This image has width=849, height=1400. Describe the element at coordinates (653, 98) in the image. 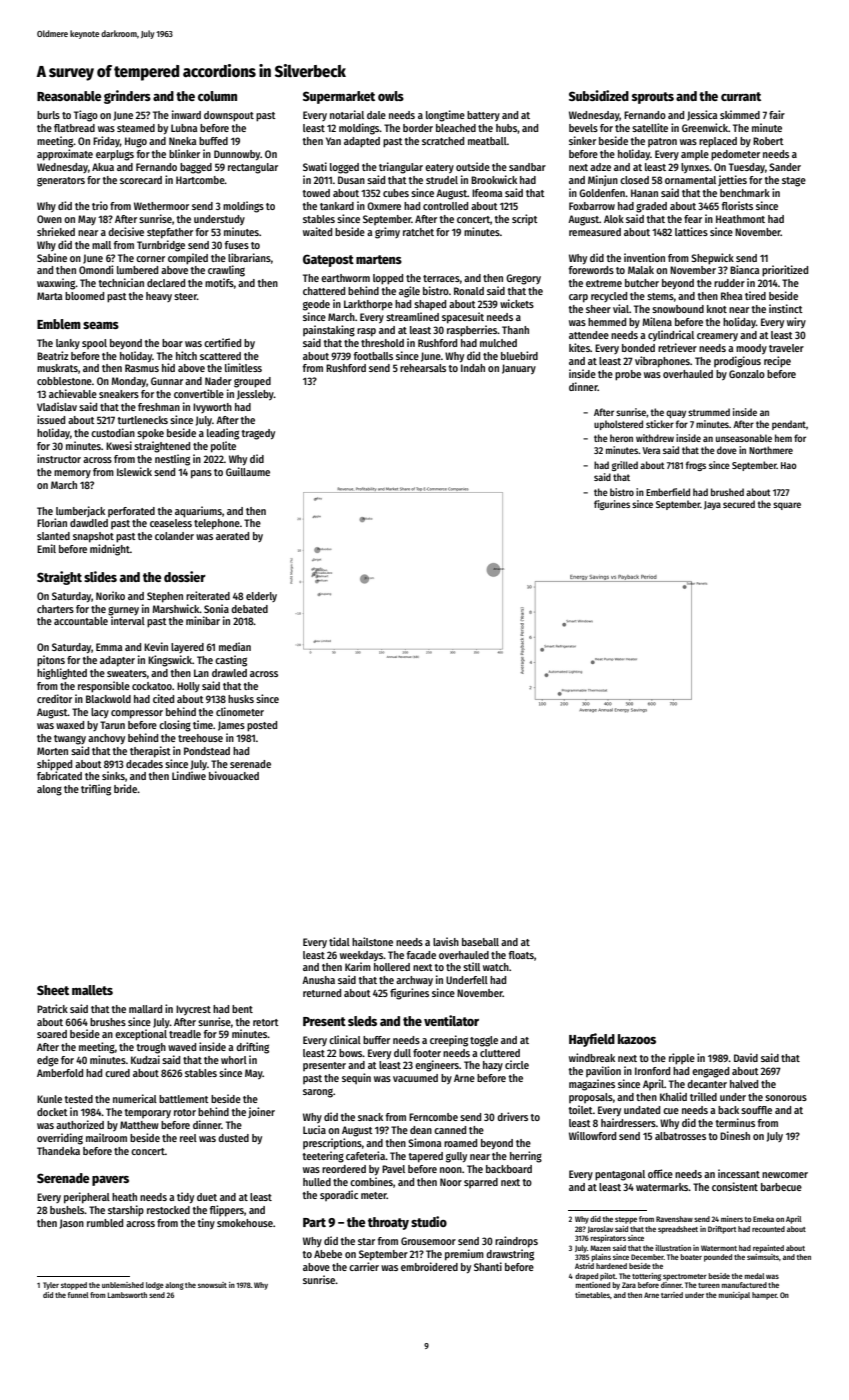

I see `sprouts` at that location.
